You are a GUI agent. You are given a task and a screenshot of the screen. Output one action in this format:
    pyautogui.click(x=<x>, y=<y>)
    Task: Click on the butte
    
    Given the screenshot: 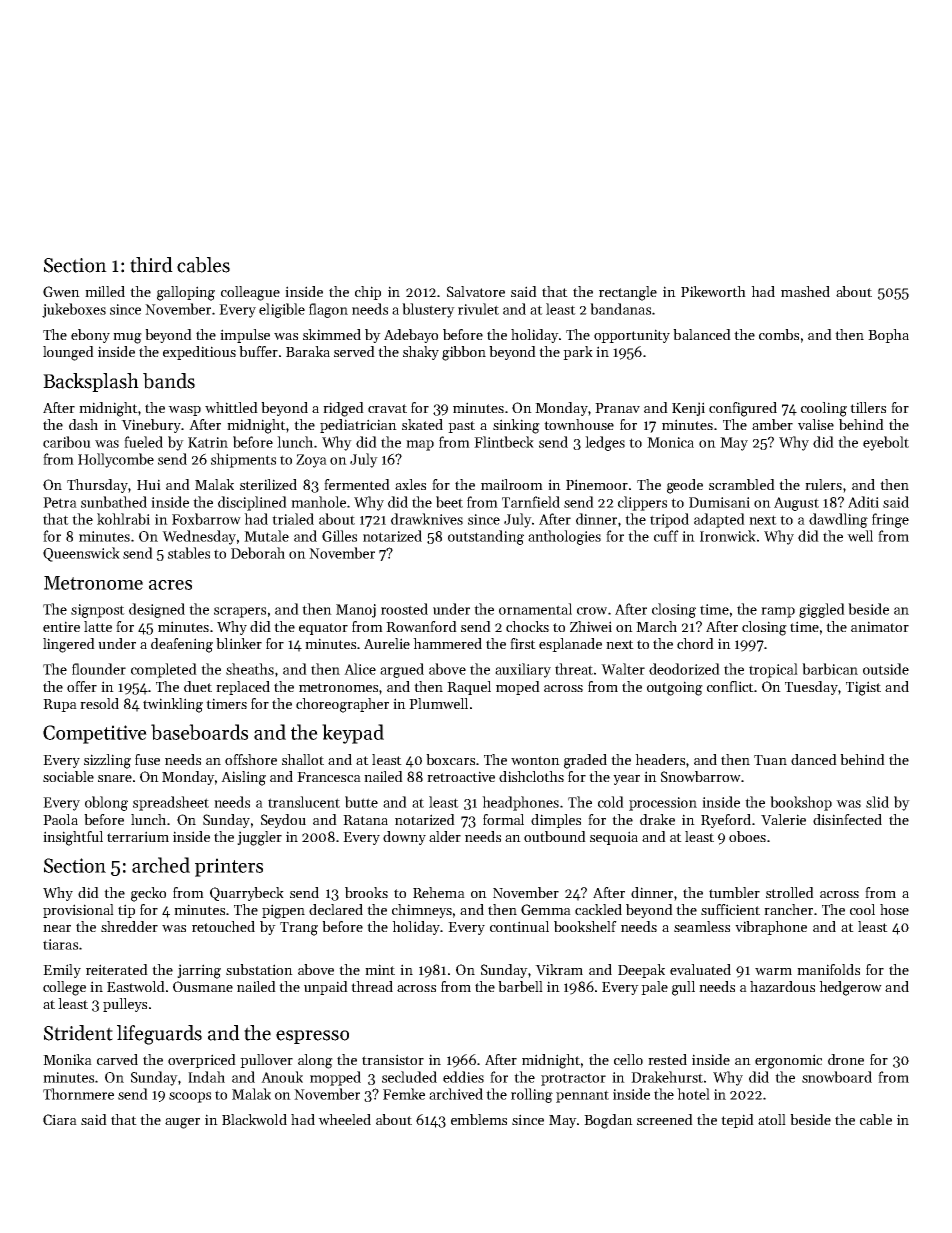 What is the action you would take?
    pyautogui.click(x=361, y=802)
